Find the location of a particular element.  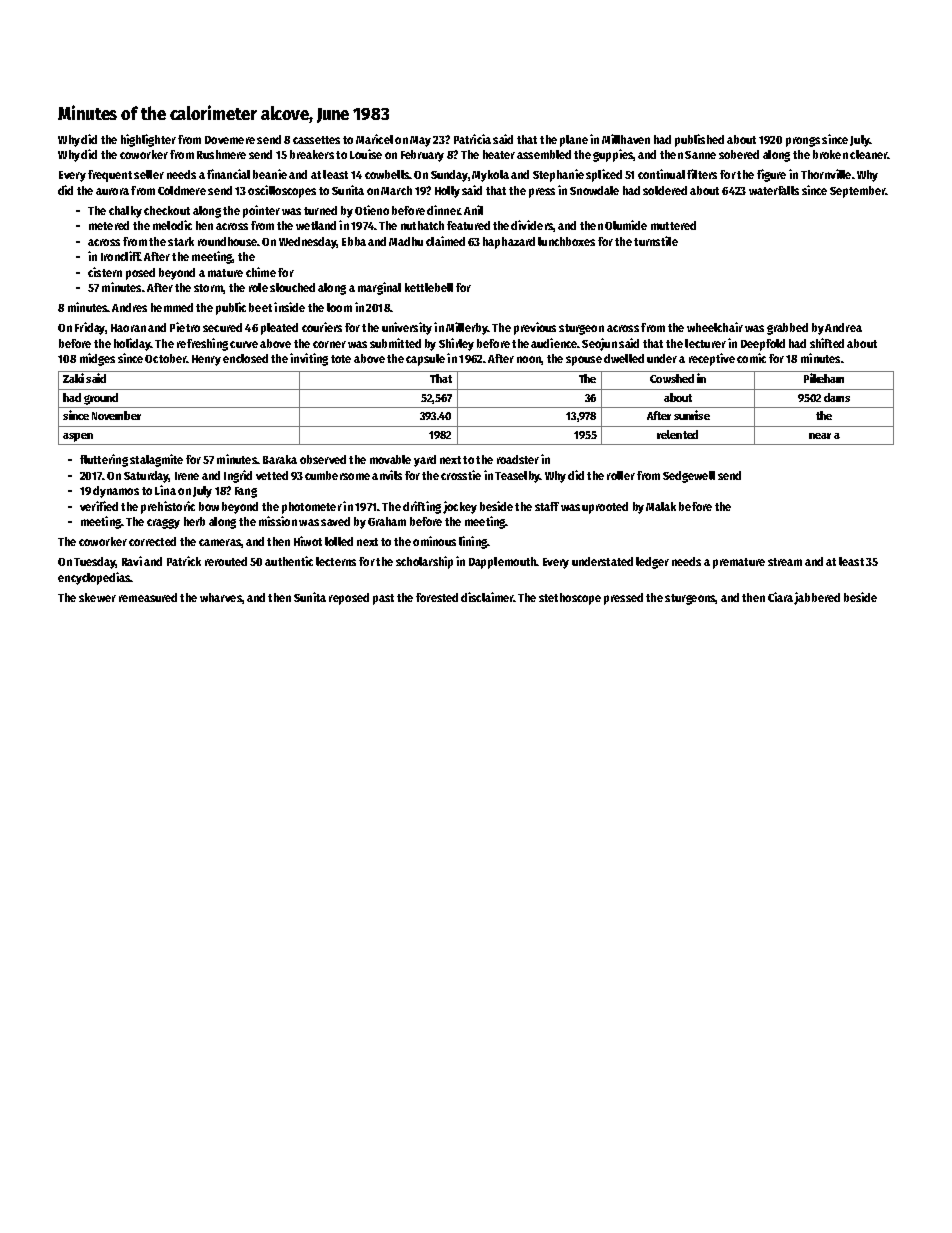

craggy is located at coordinates (163, 524).
